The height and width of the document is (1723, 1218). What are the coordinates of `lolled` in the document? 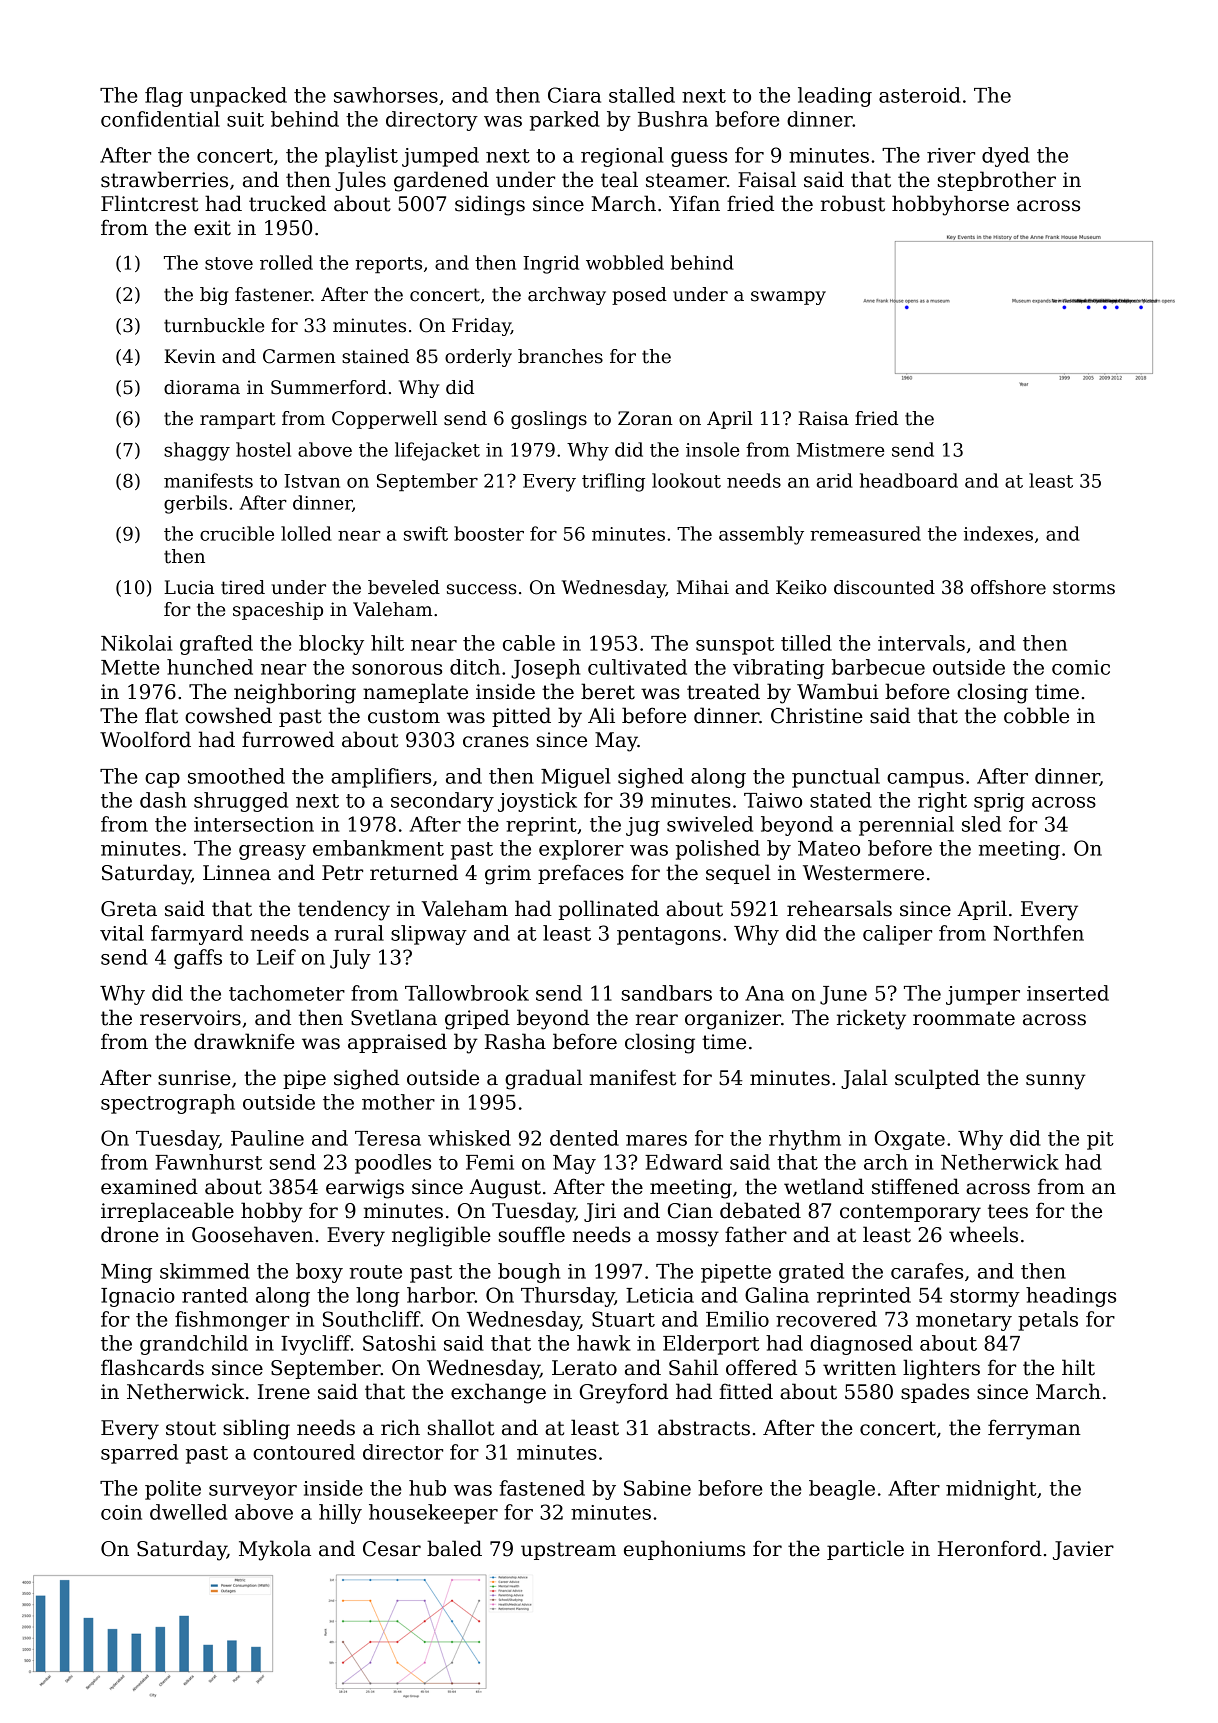 It's located at (306, 533).
